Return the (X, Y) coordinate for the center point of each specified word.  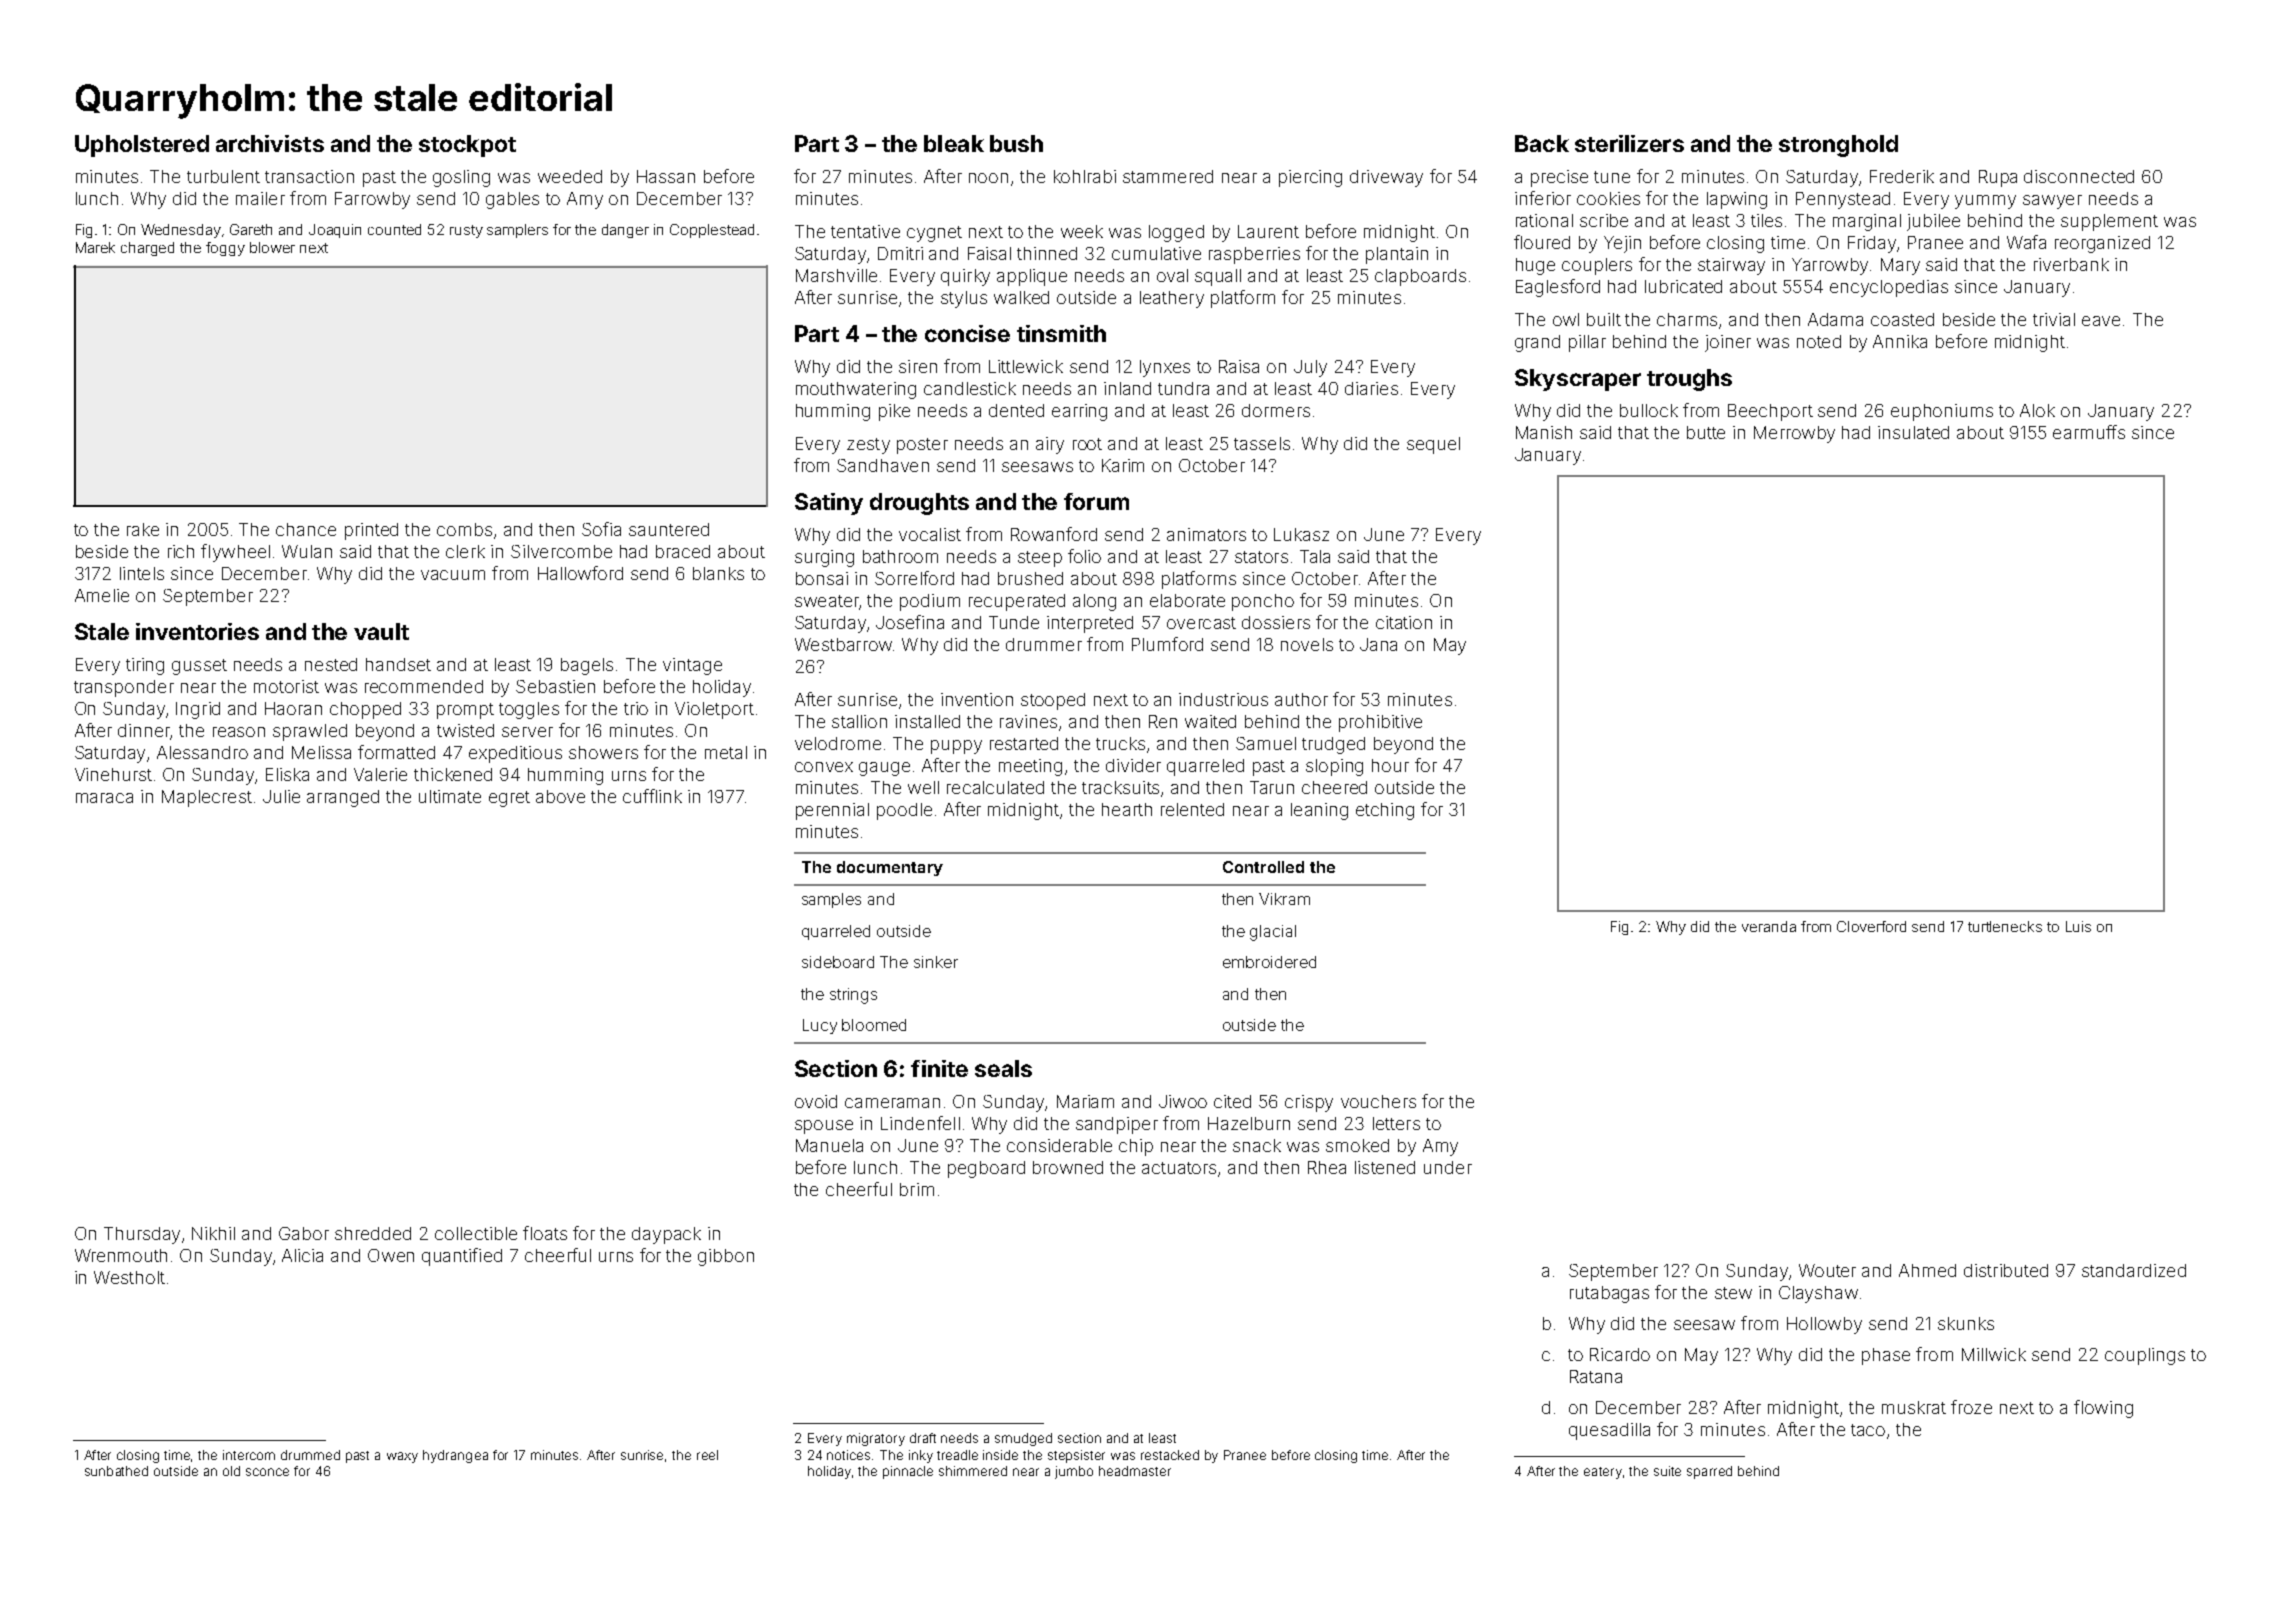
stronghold (1838, 146)
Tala (1315, 556)
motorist (286, 686)
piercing (1310, 178)
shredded (373, 1233)
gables (512, 200)
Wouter (1827, 1270)
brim (917, 1189)
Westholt (129, 1277)
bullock (1649, 410)
